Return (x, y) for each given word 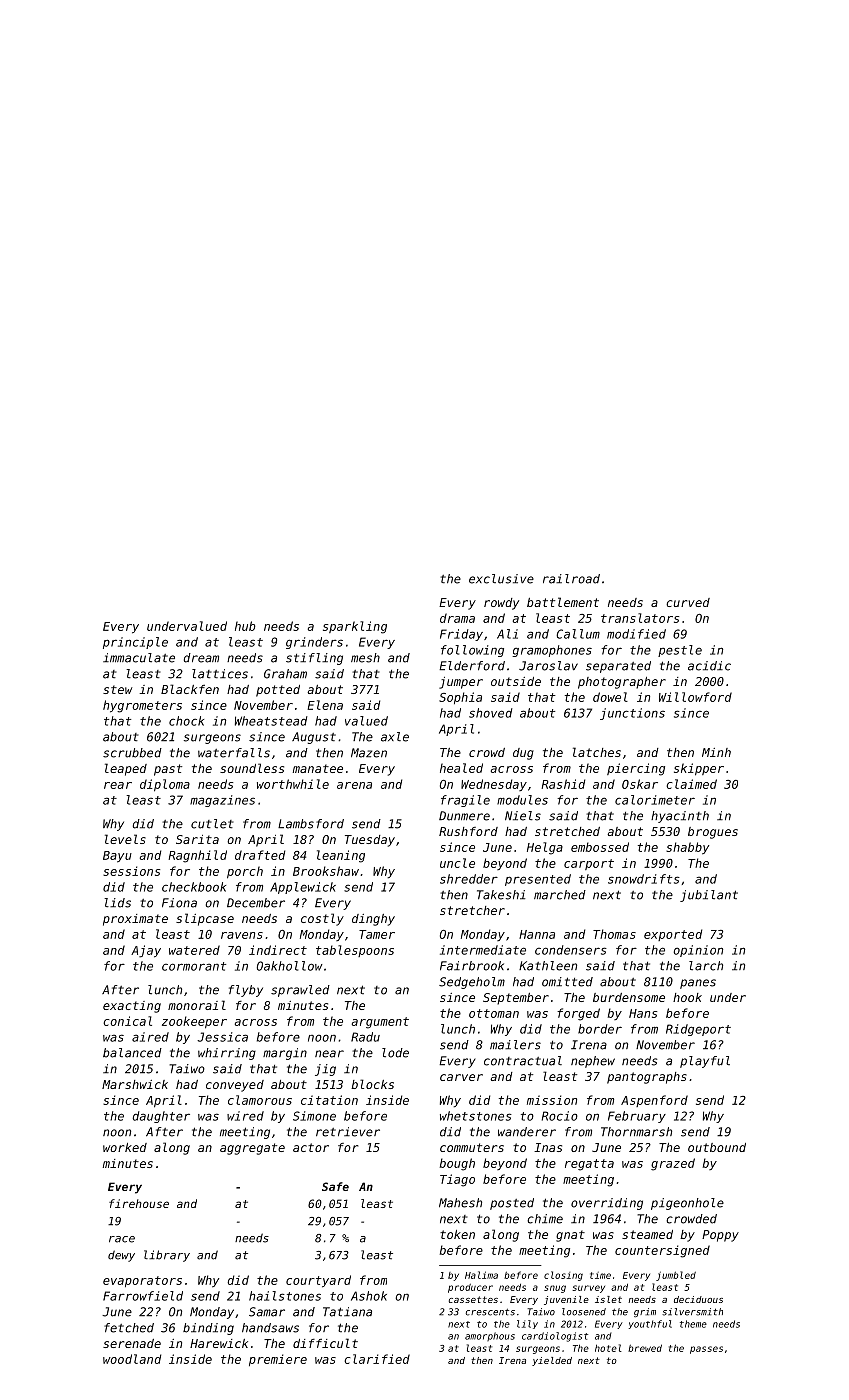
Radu (365, 1037)
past (168, 770)
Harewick (219, 1343)
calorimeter (655, 800)
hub (245, 626)
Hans (643, 1013)
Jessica (222, 1037)
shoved (491, 713)
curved (688, 602)
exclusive (501, 579)
